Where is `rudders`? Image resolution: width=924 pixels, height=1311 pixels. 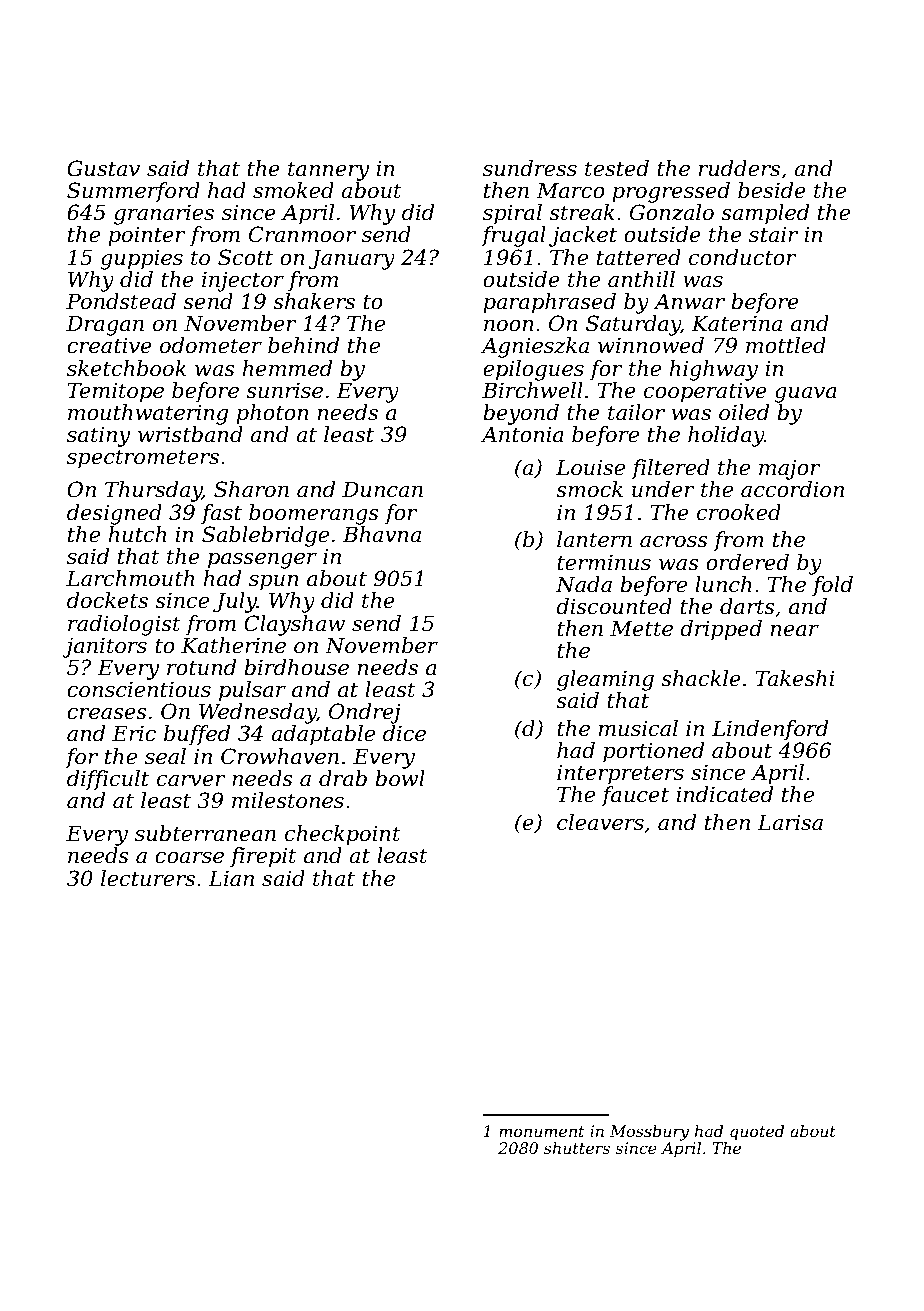 rudders is located at coordinates (739, 168).
